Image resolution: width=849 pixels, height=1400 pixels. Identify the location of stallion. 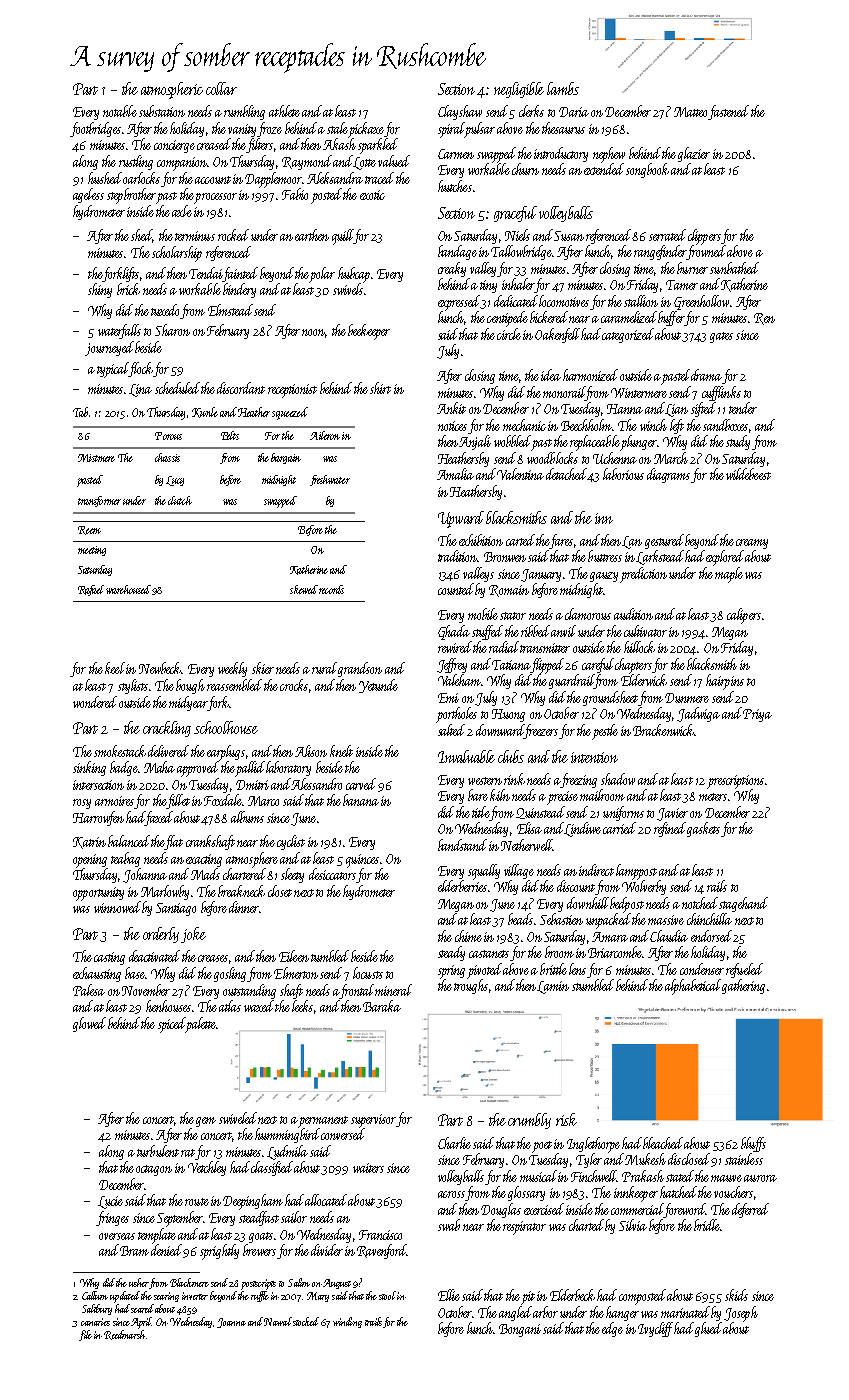
(641, 301).
